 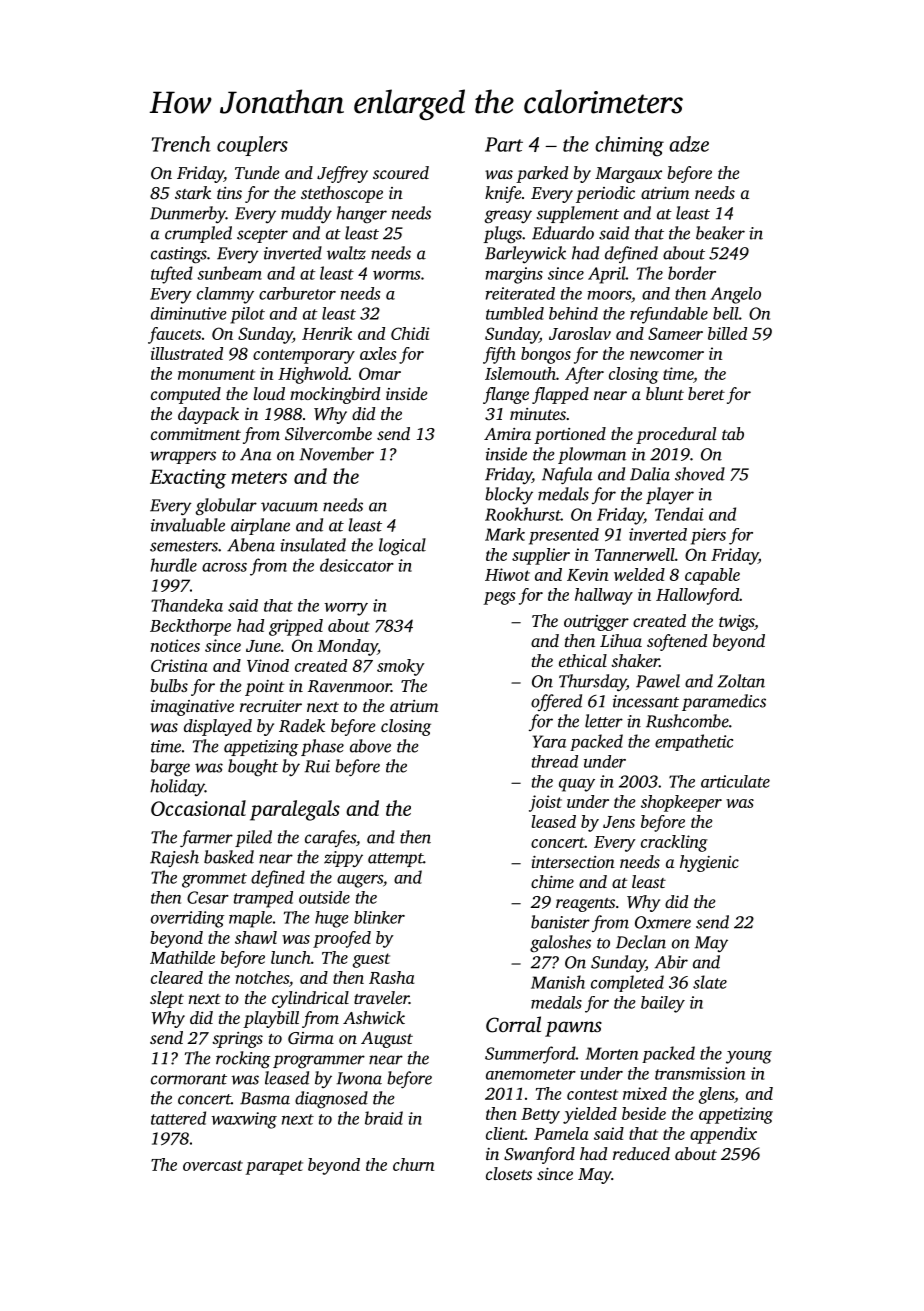 What do you see at coordinates (170, 768) in the document?
I see `barge` at bounding box center [170, 768].
